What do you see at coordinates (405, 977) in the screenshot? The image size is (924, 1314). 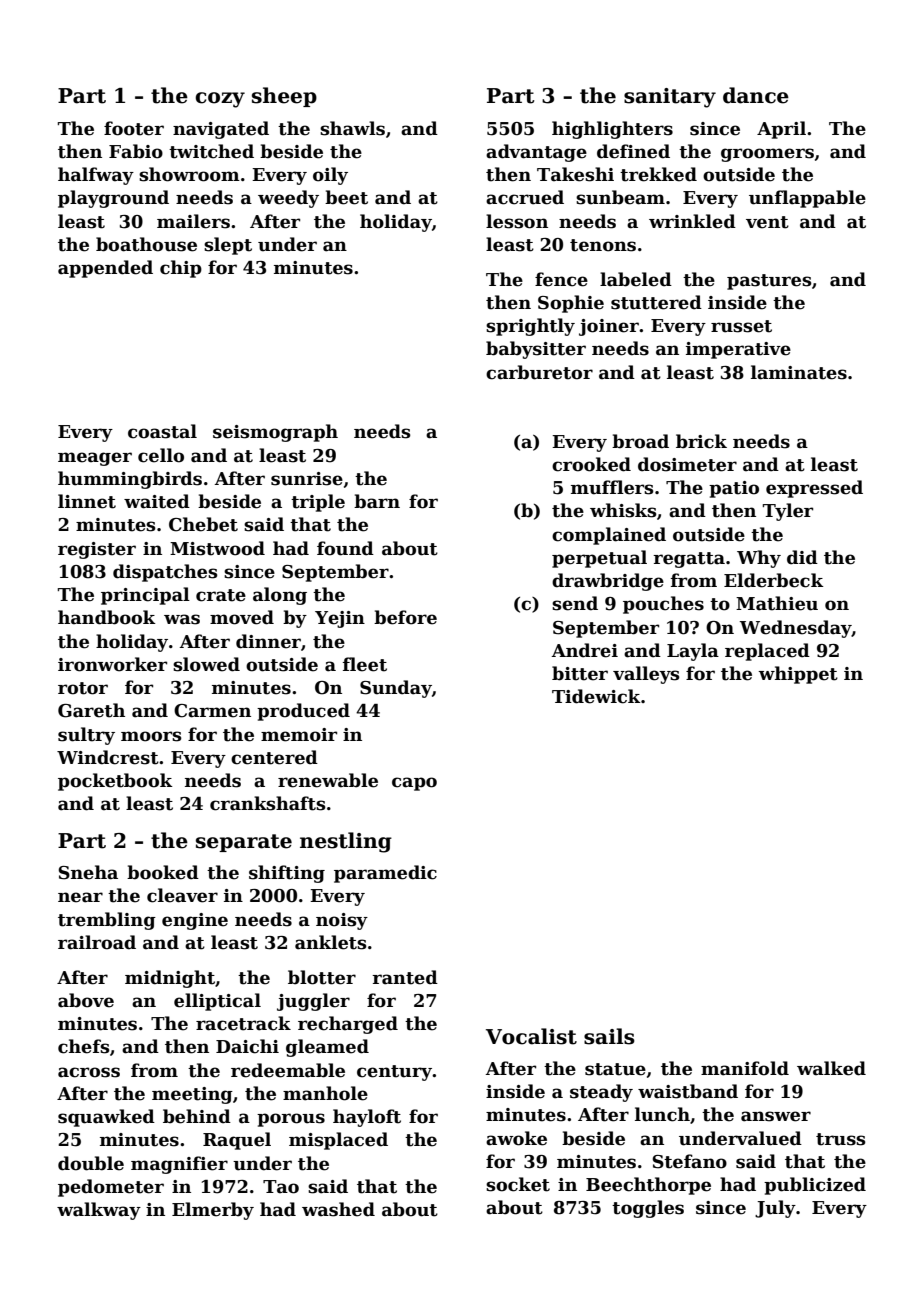 I see `ranted` at bounding box center [405, 977].
